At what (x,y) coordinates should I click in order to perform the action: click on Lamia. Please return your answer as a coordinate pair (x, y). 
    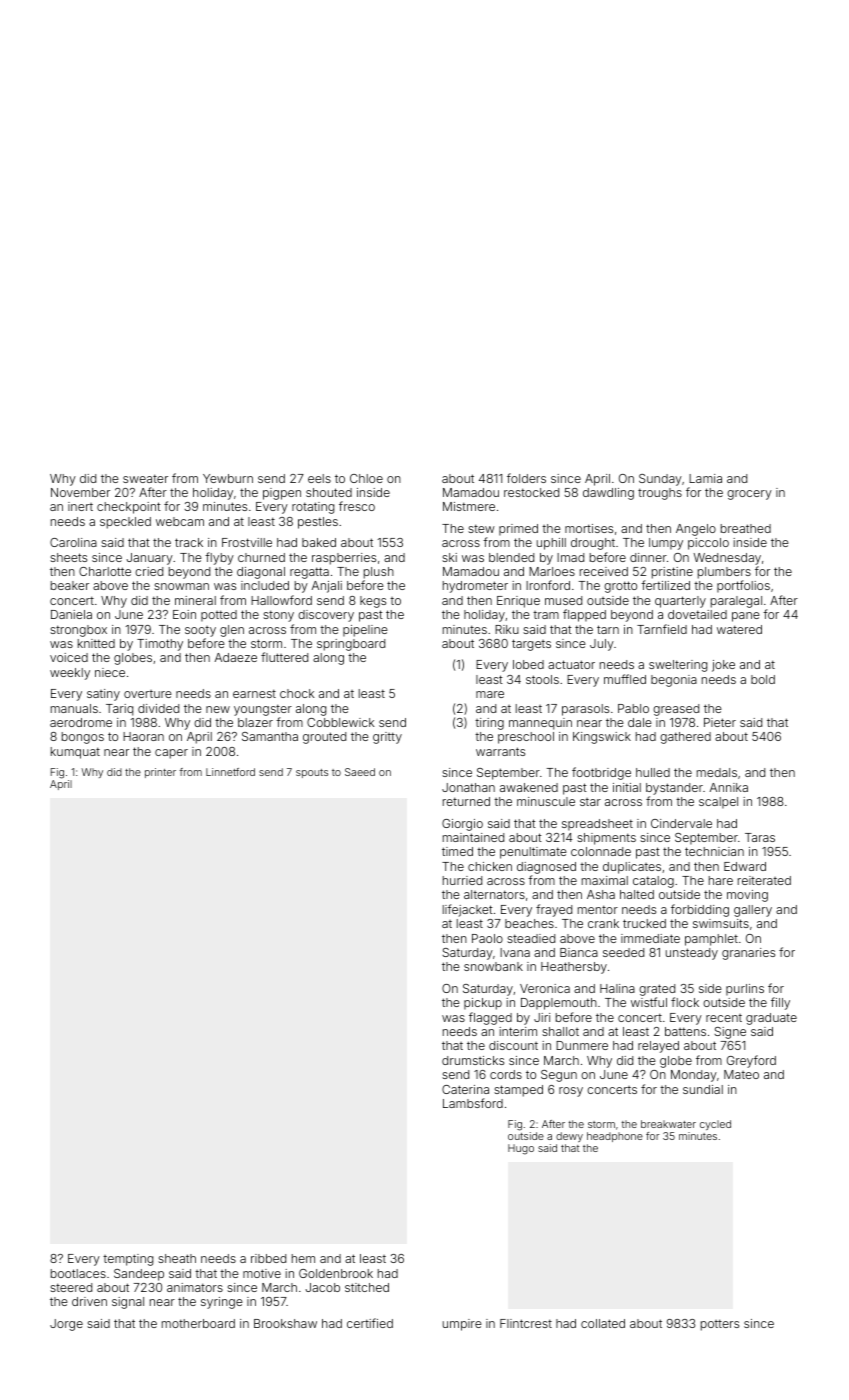
    Looking at the image, I should click on (705, 478).
